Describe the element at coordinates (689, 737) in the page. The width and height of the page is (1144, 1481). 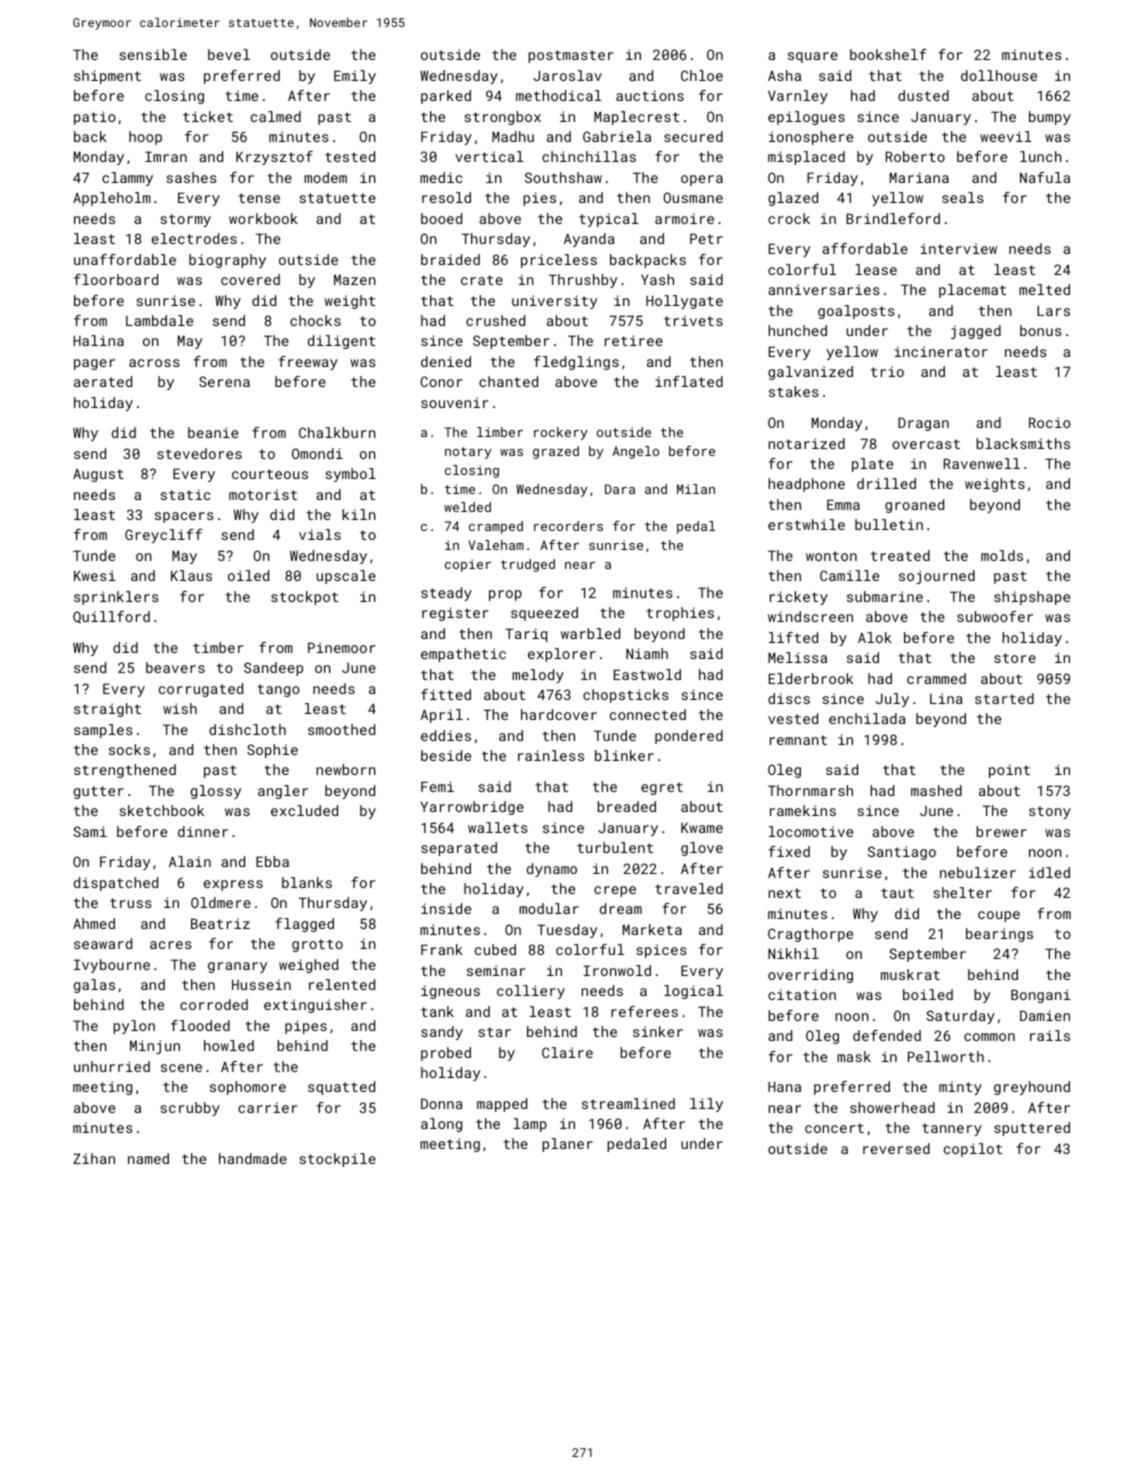
I see `pondered` at that location.
